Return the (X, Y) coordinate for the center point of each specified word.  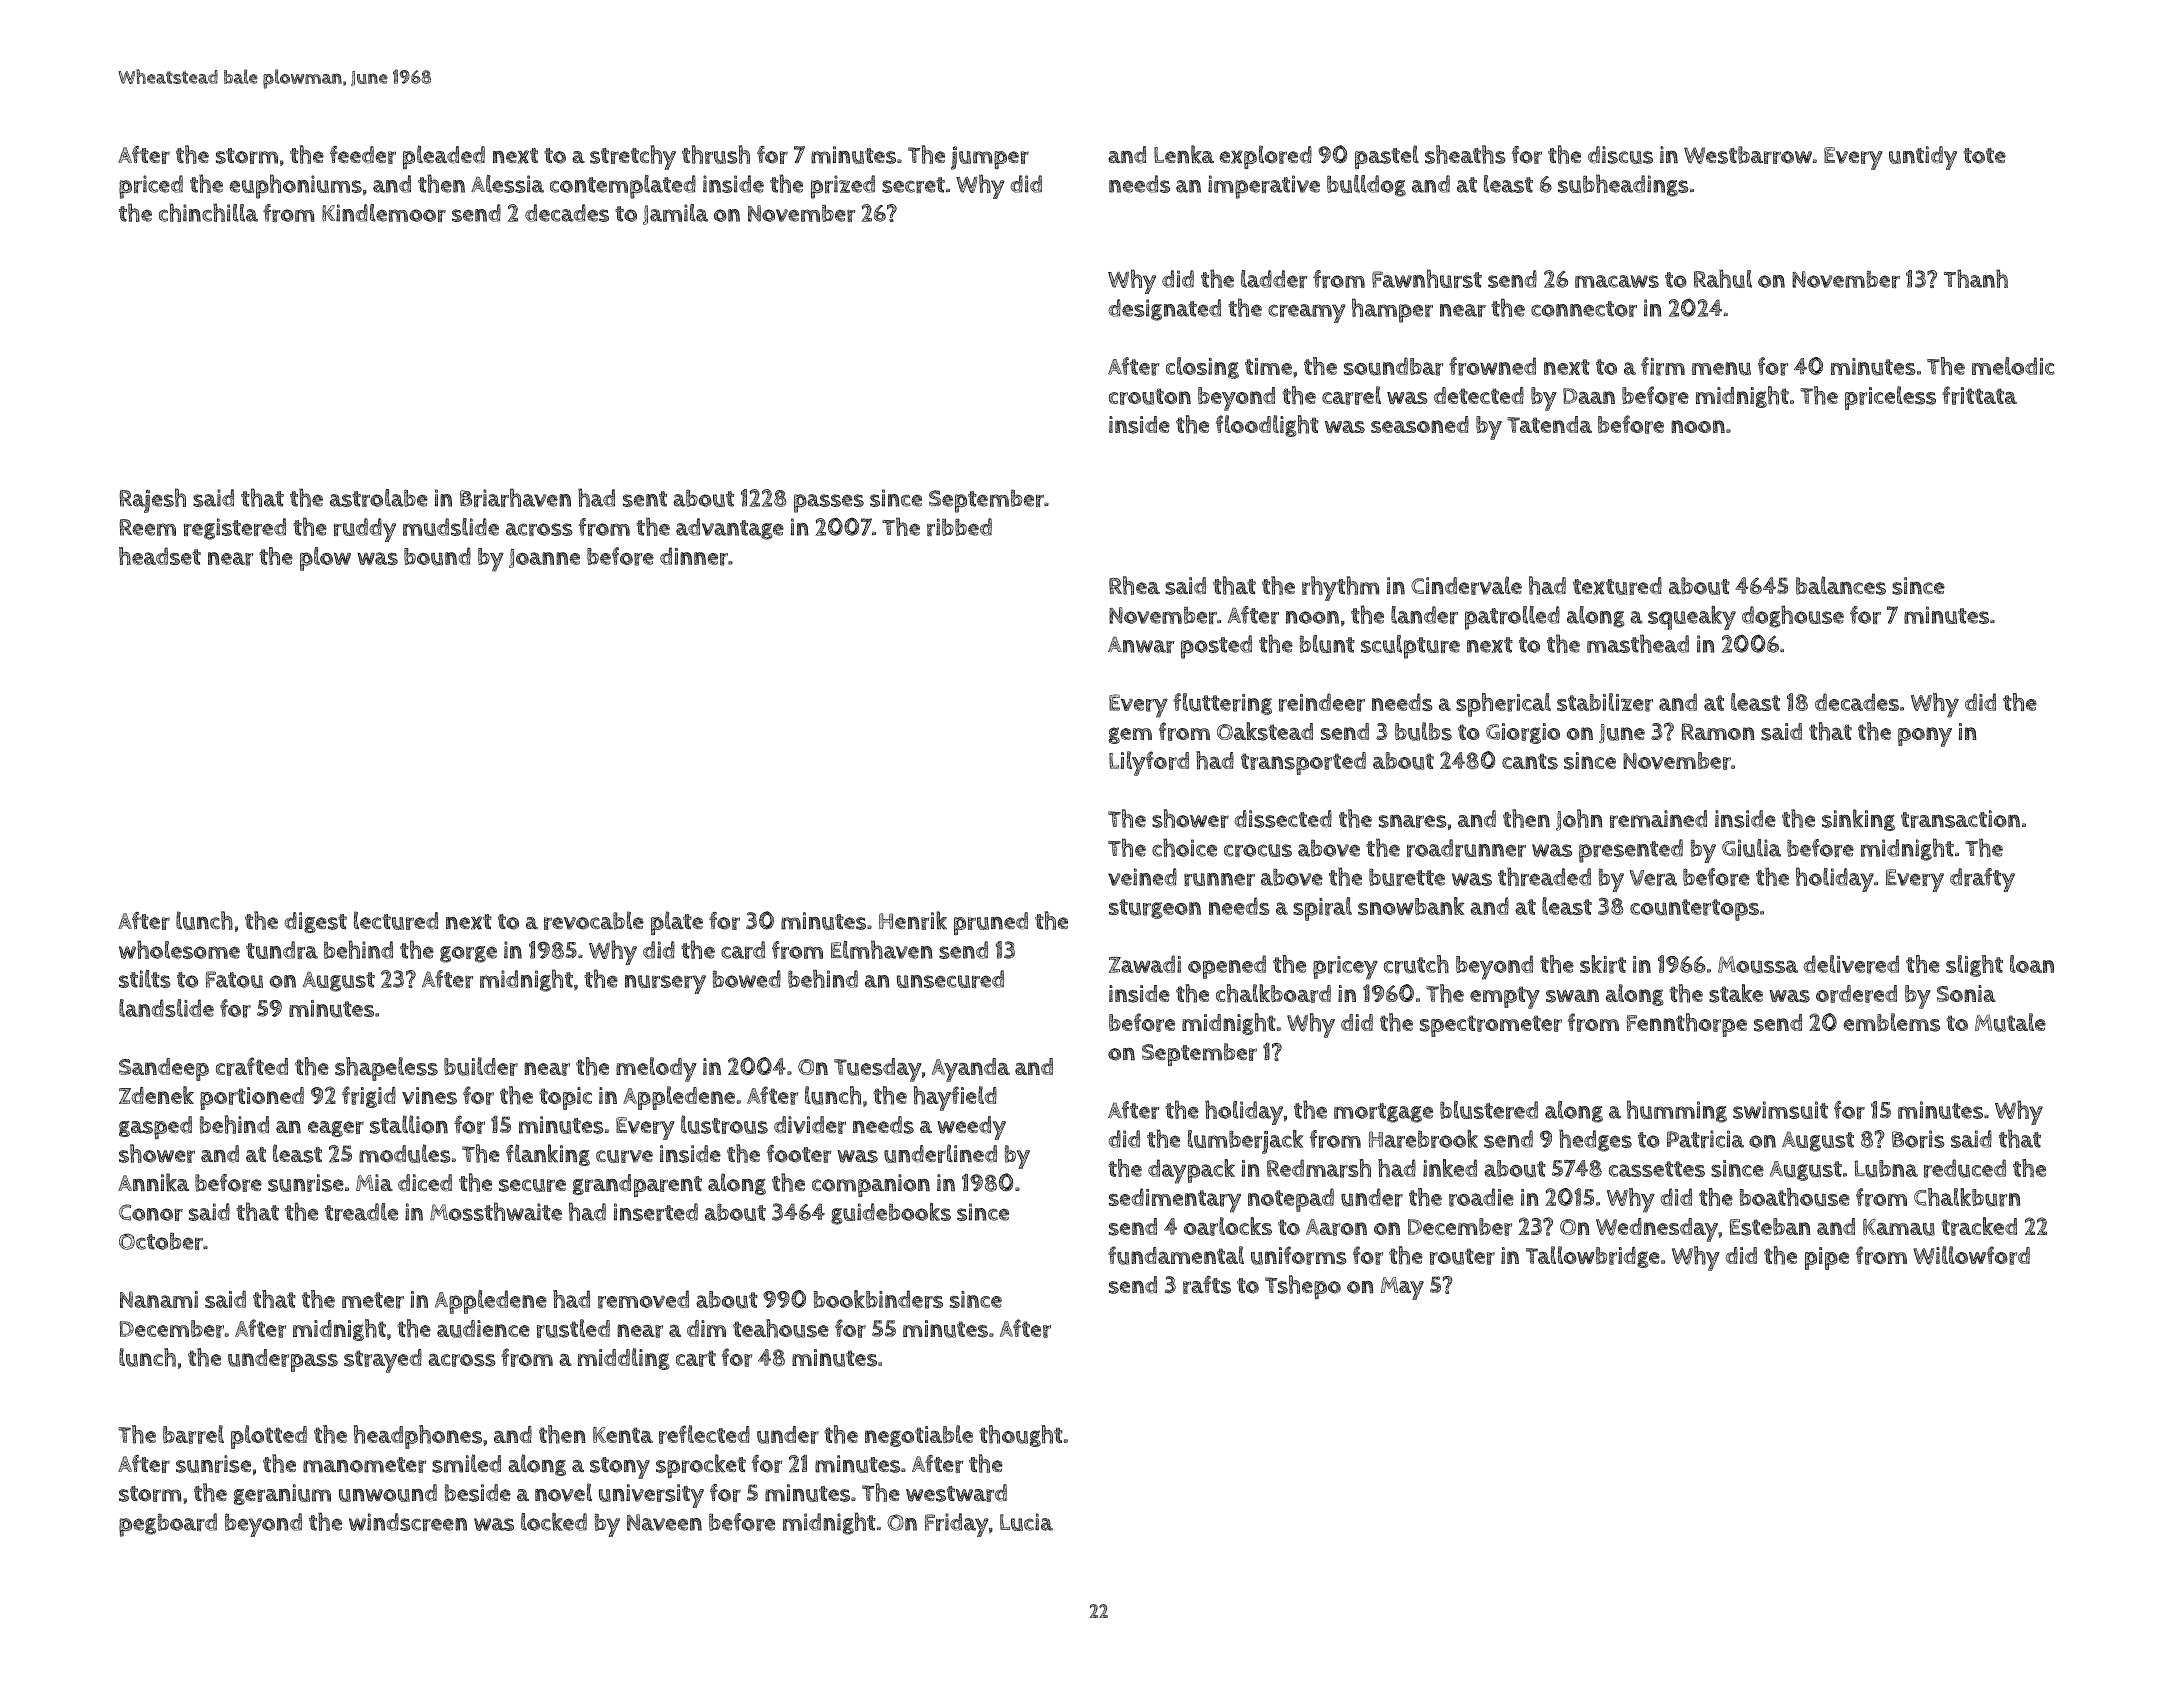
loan (2032, 964)
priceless (1890, 398)
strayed (383, 1361)
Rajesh (152, 500)
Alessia (507, 184)
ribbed (959, 527)
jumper (990, 158)
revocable (594, 920)
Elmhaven (882, 949)
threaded (1544, 876)
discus (1620, 155)
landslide (166, 1008)
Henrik (913, 920)
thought (1021, 1436)
